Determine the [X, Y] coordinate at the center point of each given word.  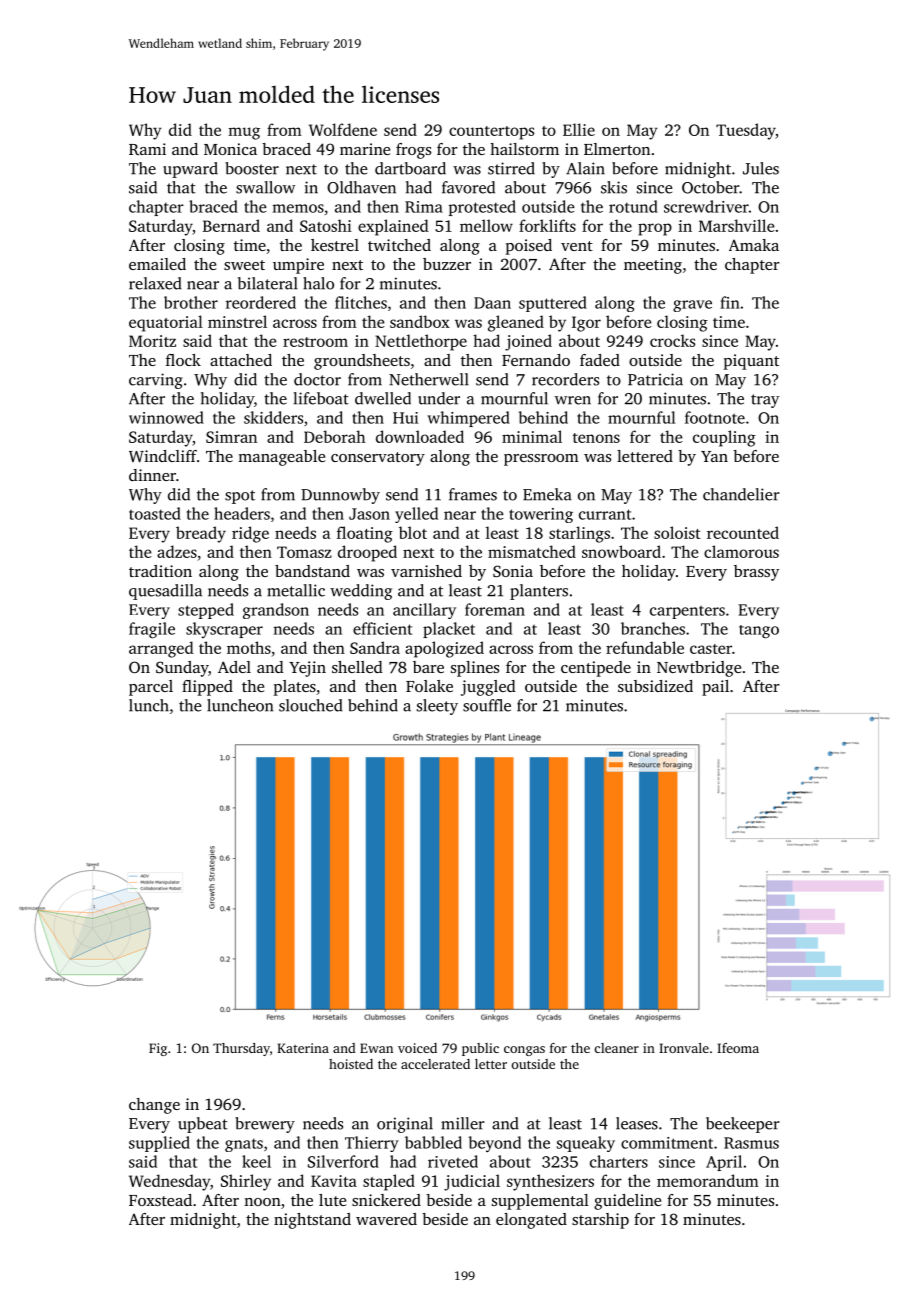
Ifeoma [738, 1048]
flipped [207, 688]
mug [244, 133]
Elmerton [617, 149]
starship [600, 1221]
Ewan [376, 1048]
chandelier [741, 494]
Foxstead [160, 1200]
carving [156, 381]
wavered [386, 1219]
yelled [416, 515]
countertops [491, 133]
